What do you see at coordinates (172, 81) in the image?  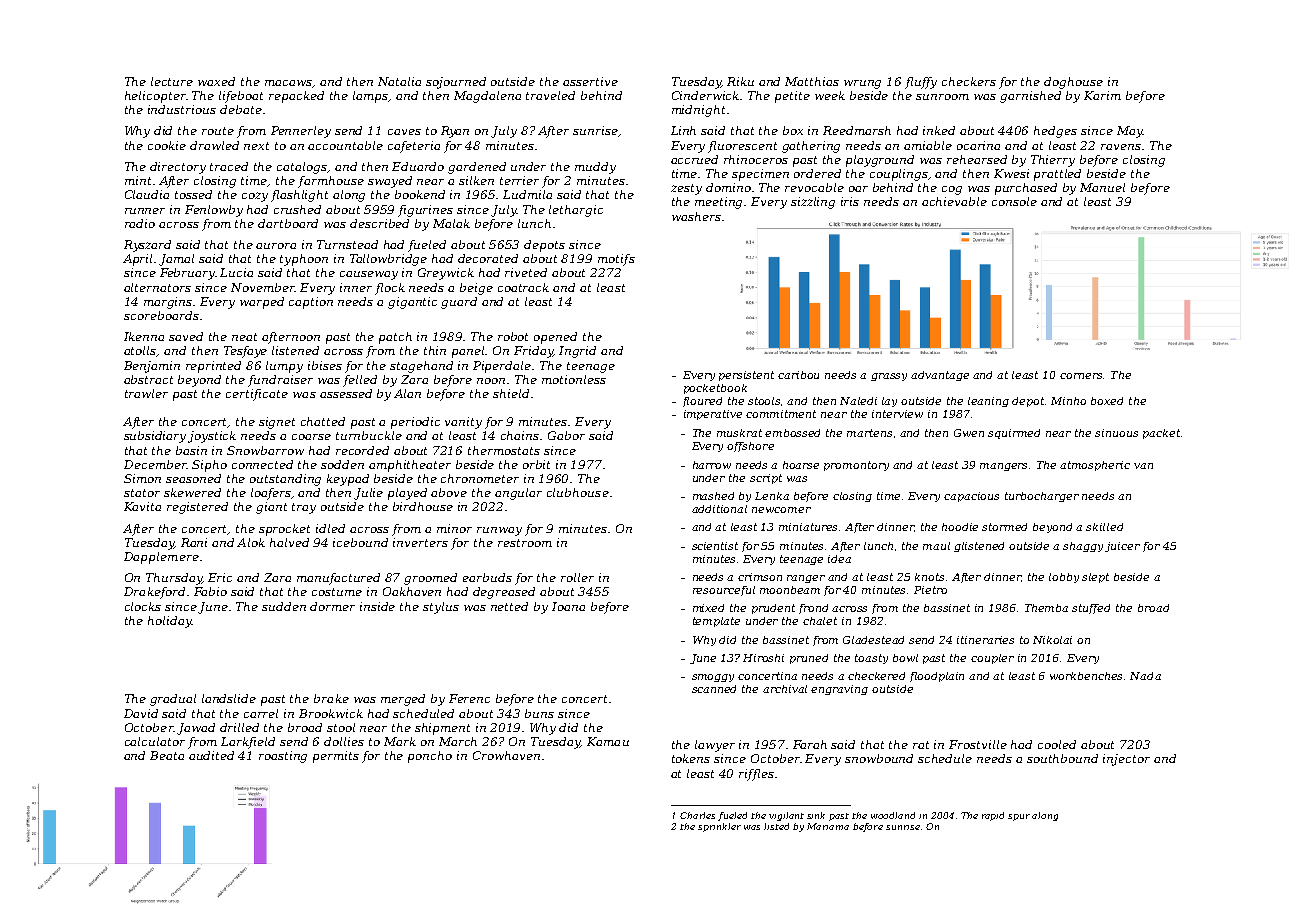 I see `lecture` at bounding box center [172, 81].
